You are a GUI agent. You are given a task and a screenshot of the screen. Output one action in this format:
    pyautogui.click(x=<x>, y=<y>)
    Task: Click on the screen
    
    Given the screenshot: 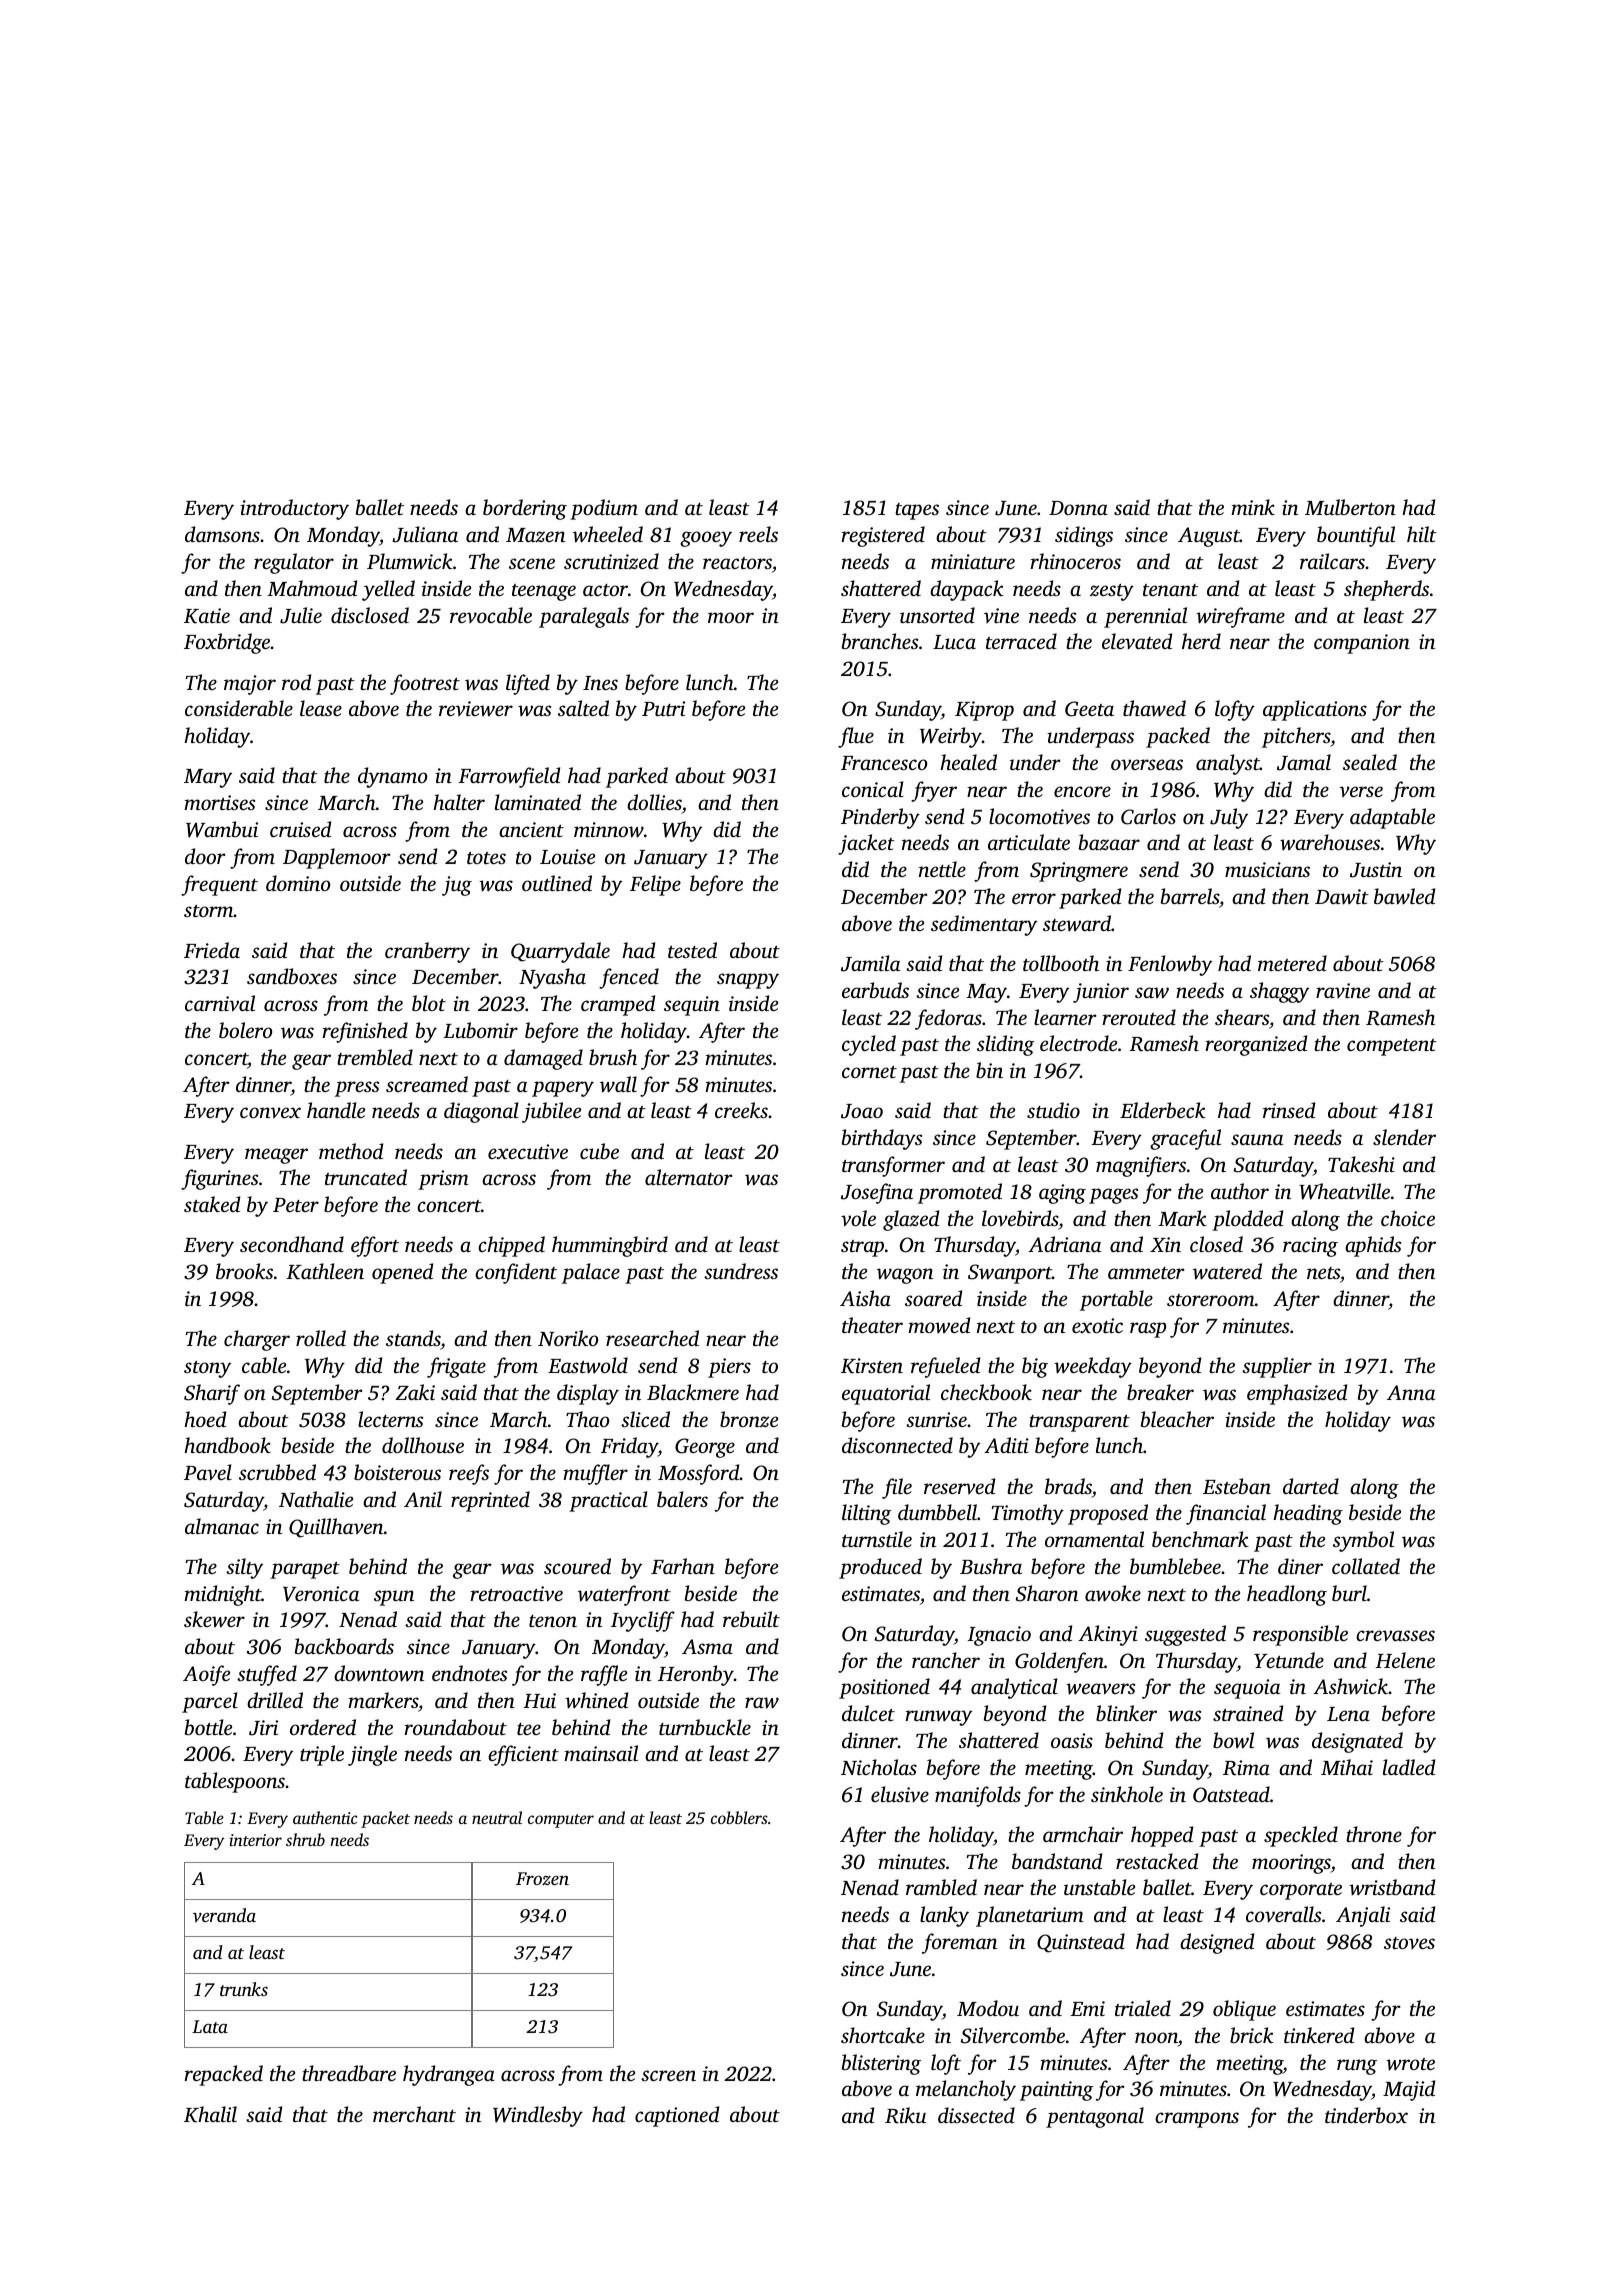 What is the action you would take?
    pyautogui.click(x=668, y=2075)
